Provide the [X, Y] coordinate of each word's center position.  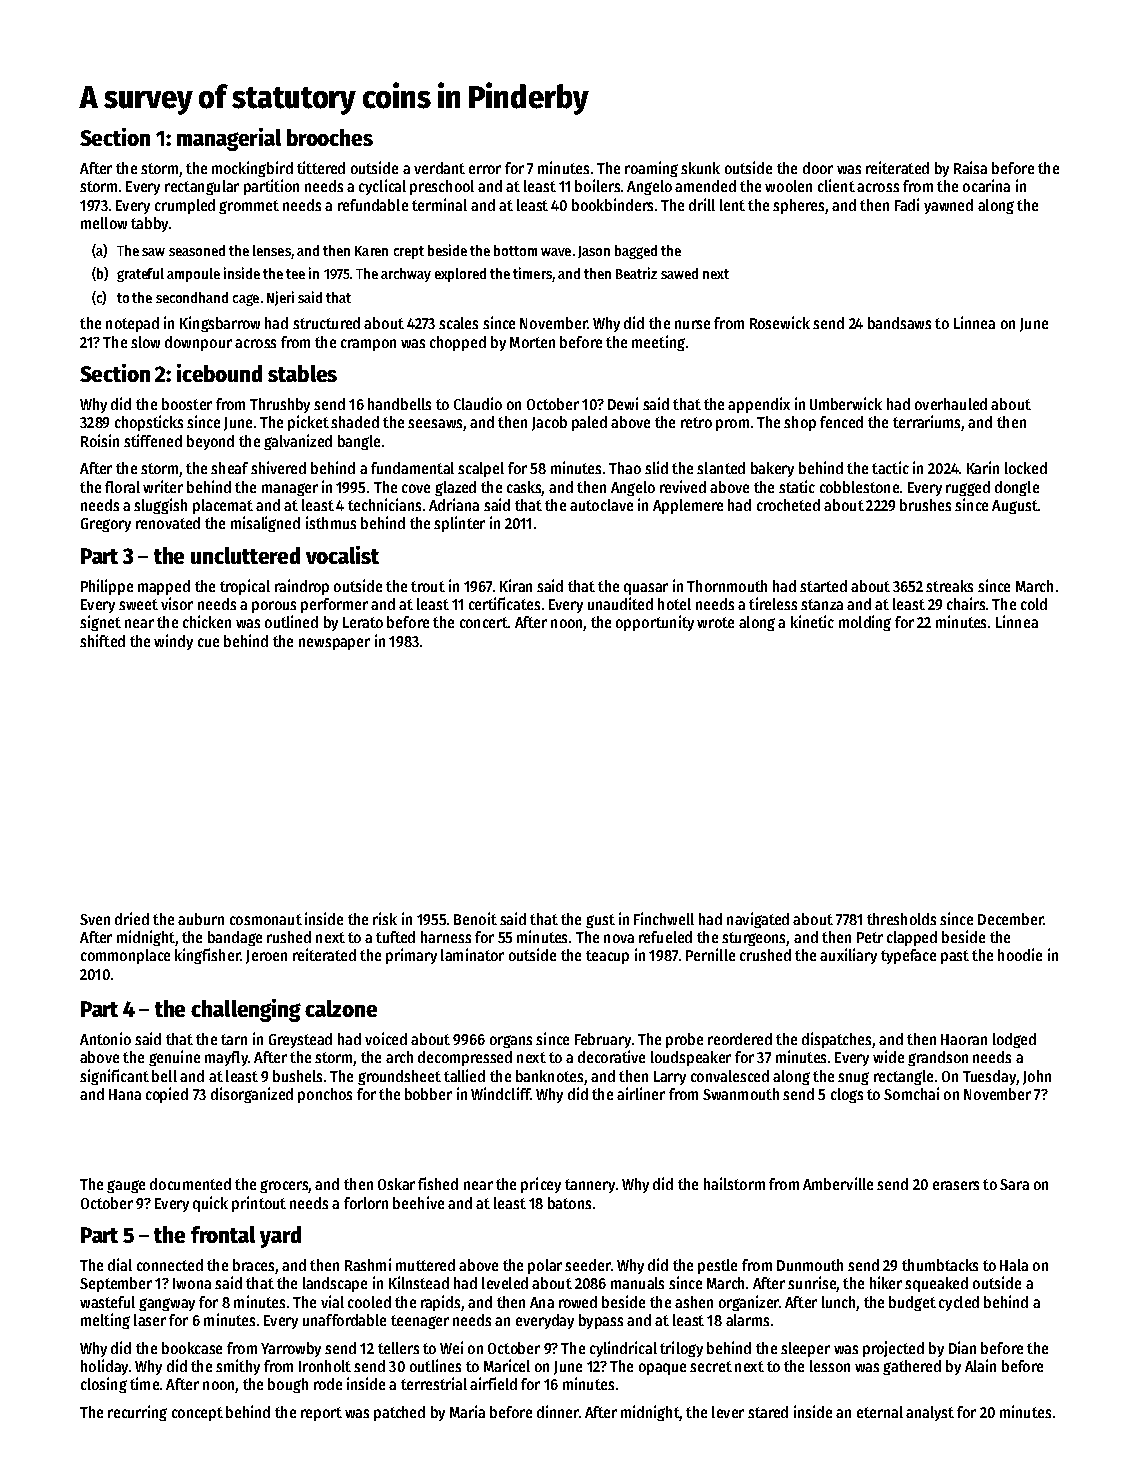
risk [385, 918]
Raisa [970, 167]
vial [332, 1301]
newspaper [334, 644]
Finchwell [664, 918]
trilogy [681, 1349]
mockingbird [252, 169]
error [485, 169]
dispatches [836, 1040]
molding [865, 623]
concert [484, 622]
